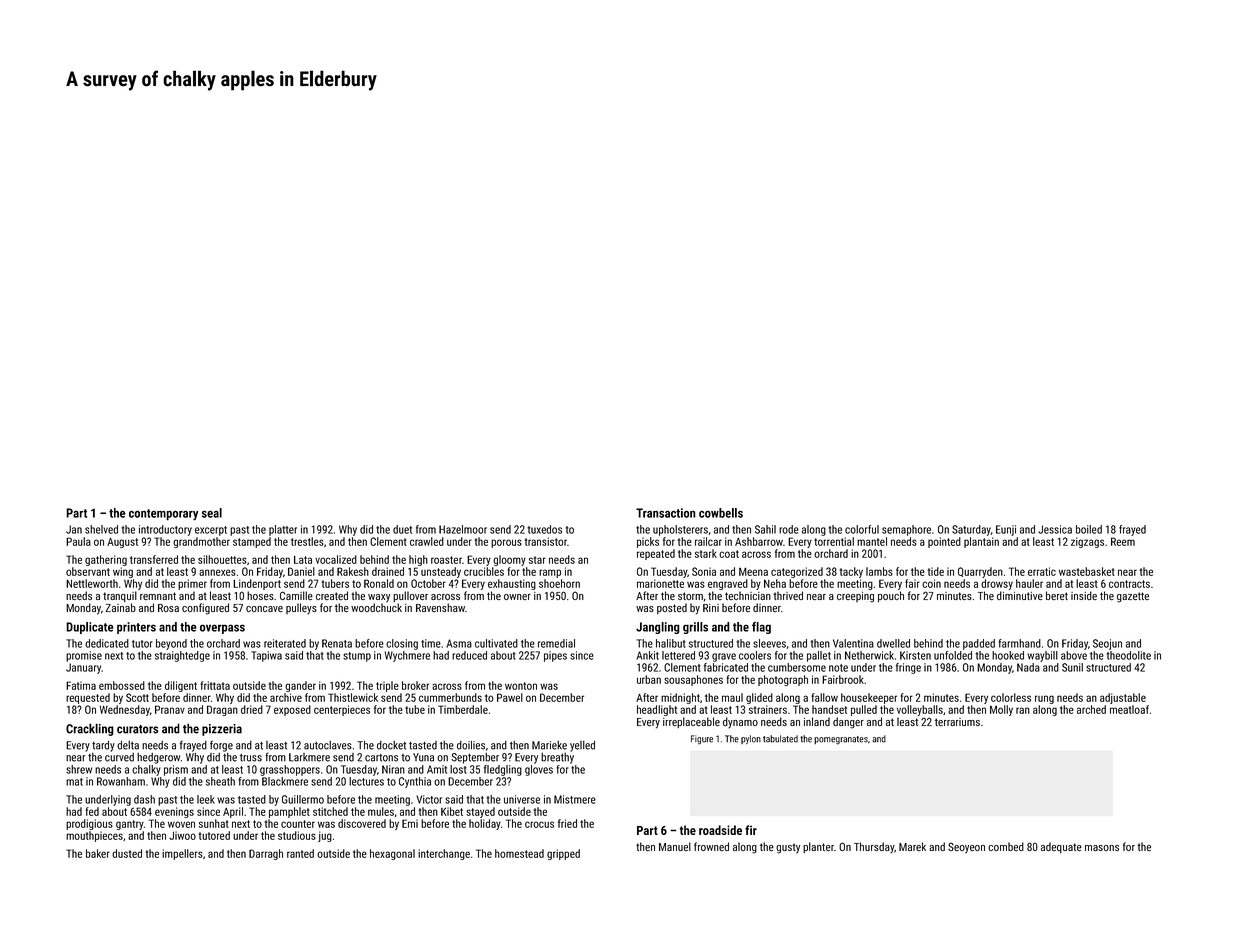  Describe the element at coordinates (721, 513) in the screenshot. I see `cowbells` at that location.
